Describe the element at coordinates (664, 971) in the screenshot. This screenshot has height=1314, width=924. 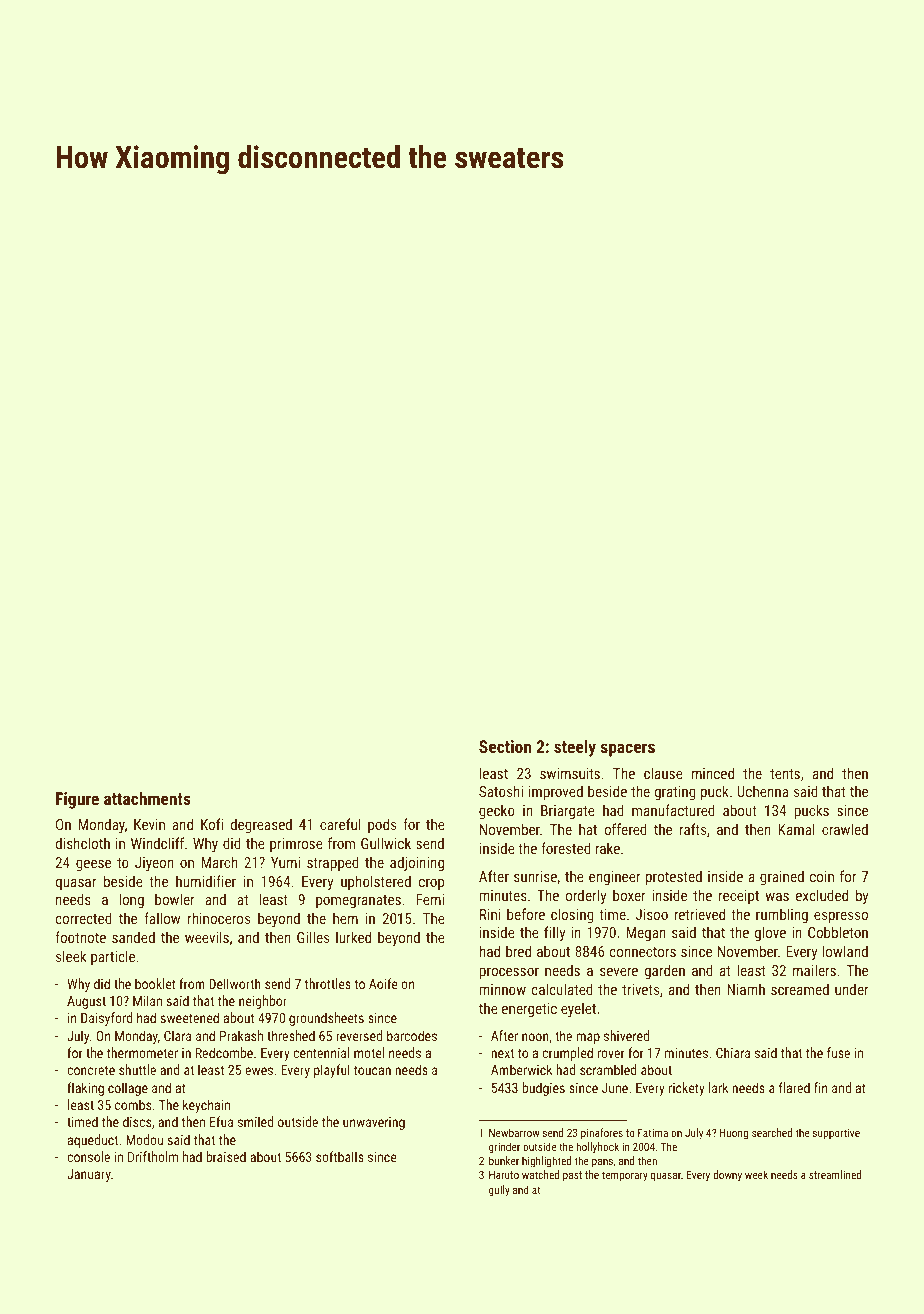
I see `garden` at that location.
